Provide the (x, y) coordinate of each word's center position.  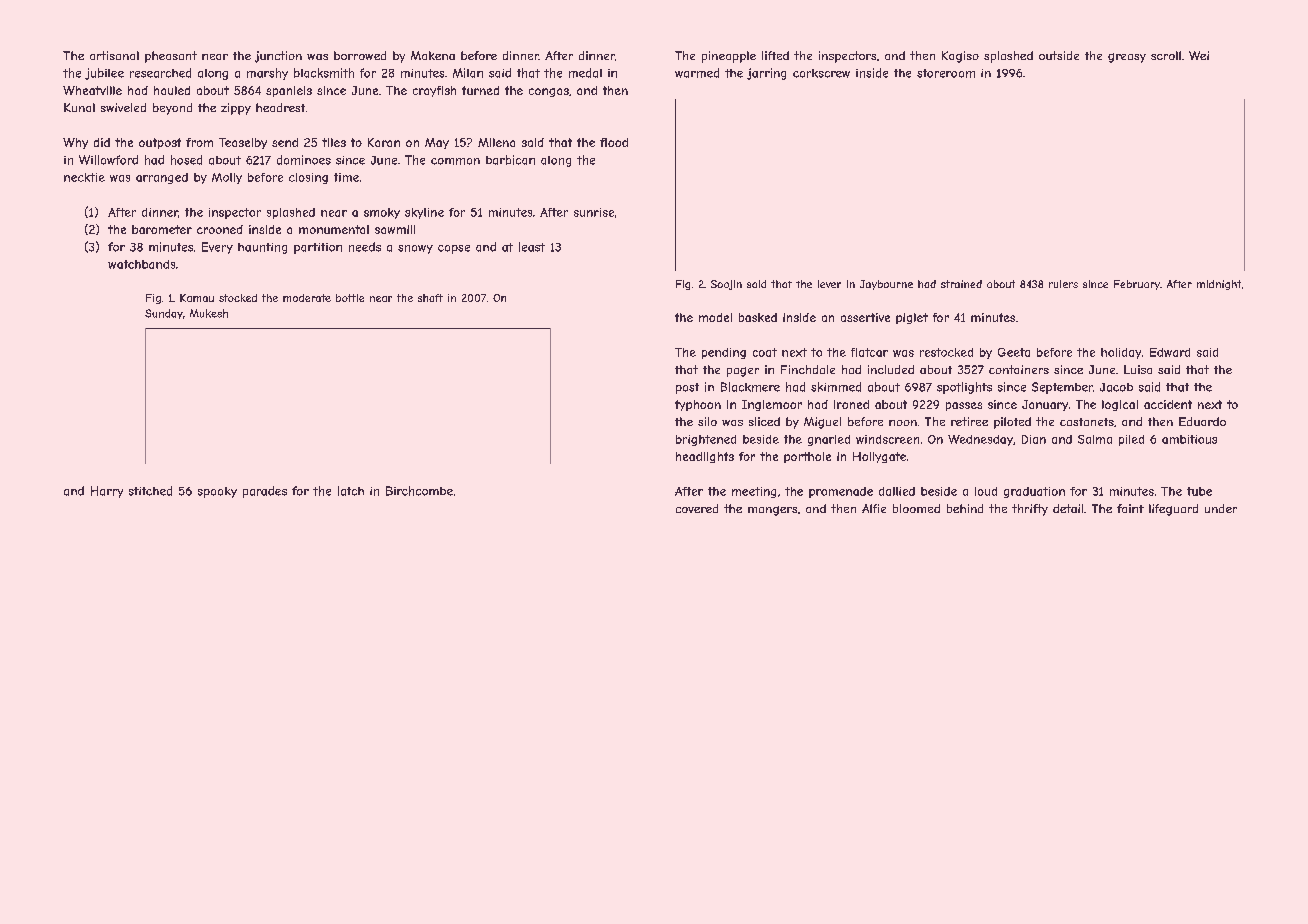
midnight (1219, 285)
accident (1168, 404)
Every (217, 248)
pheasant (171, 57)
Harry (107, 492)
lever (829, 284)
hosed (186, 160)
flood (614, 142)
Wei (1199, 55)
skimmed (836, 387)
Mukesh (209, 313)
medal (585, 73)
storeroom (946, 73)
